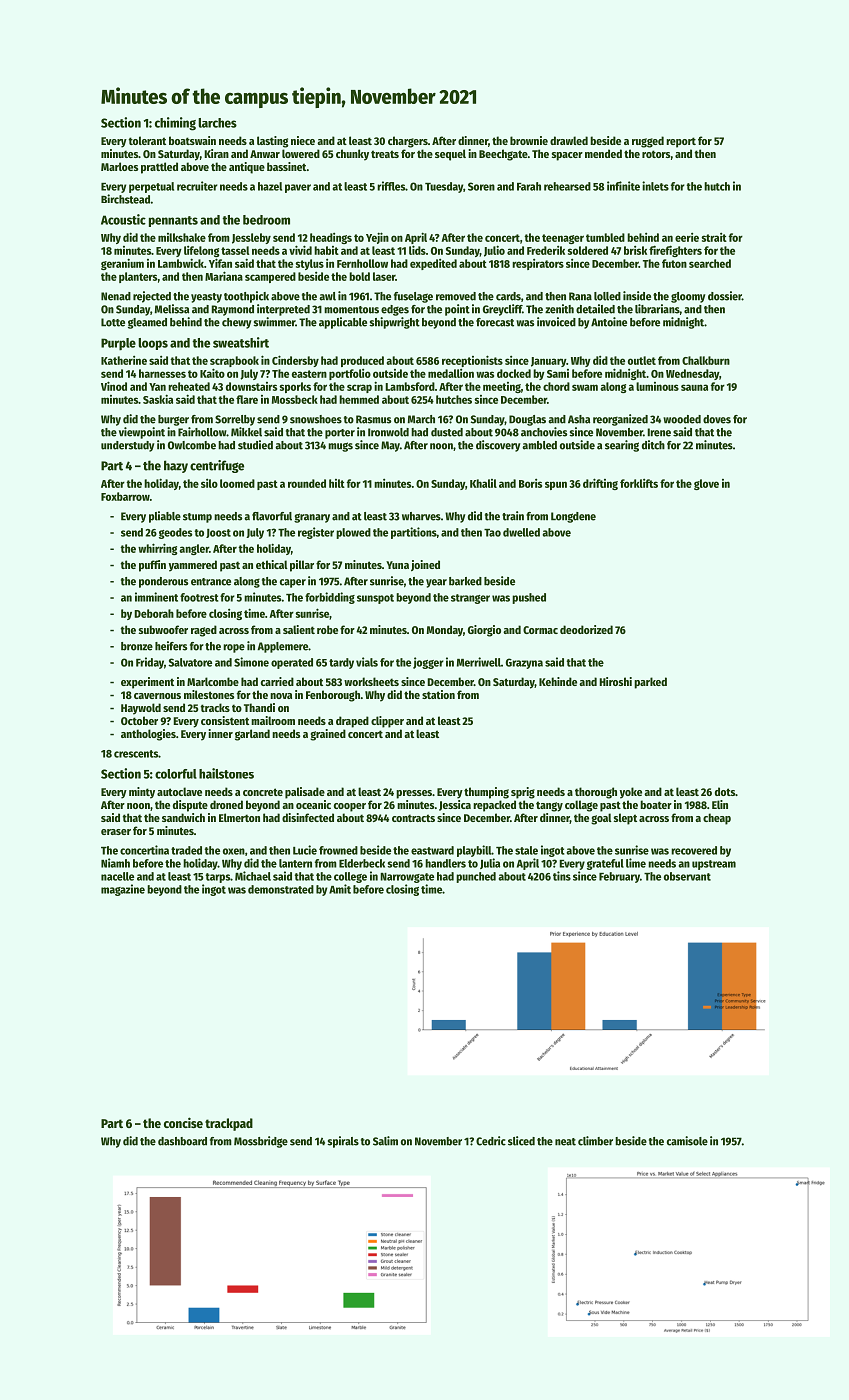  What do you see at coordinates (586, 629) in the screenshot?
I see `deodorized` at bounding box center [586, 629].
